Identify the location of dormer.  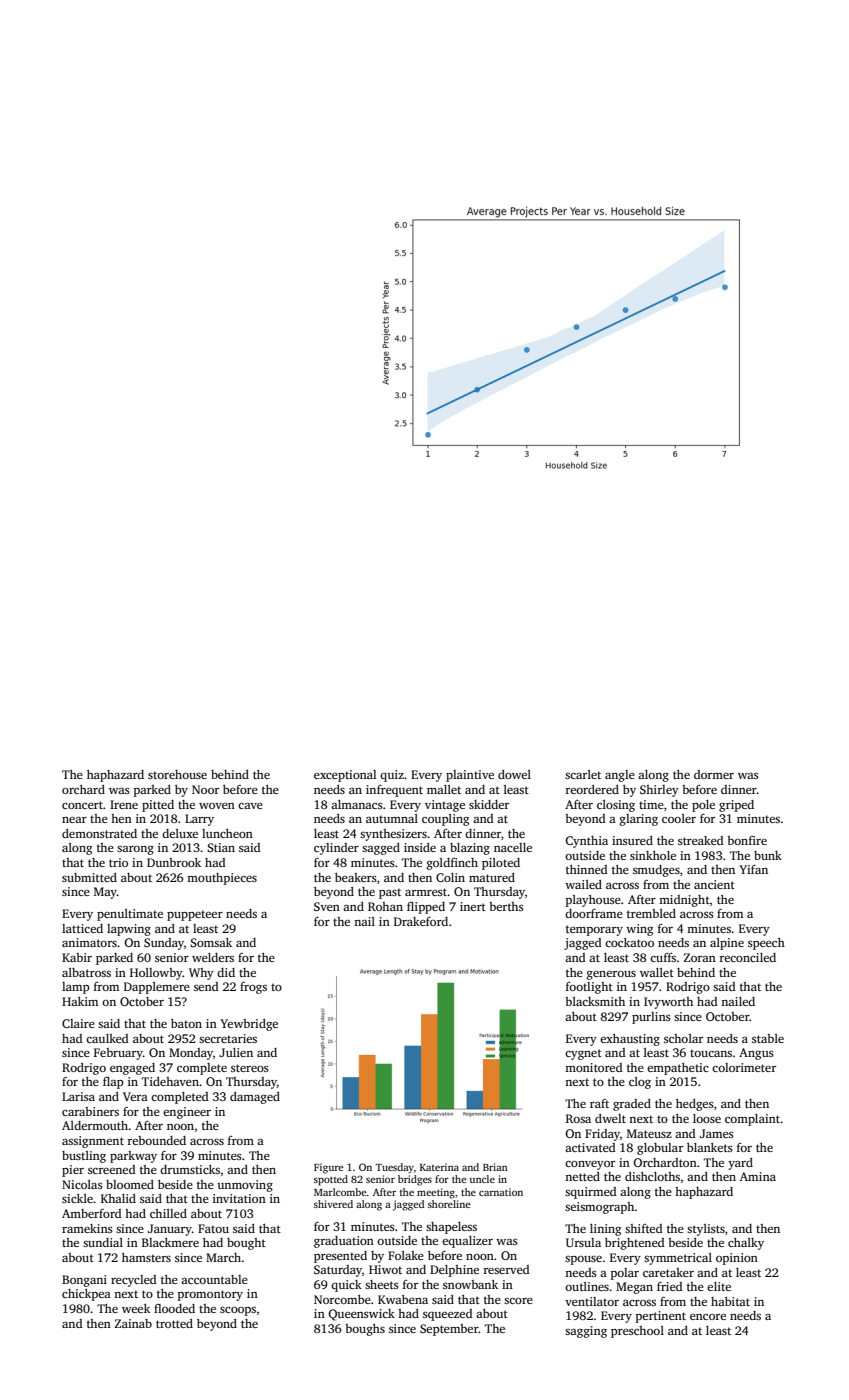
(714, 774).
